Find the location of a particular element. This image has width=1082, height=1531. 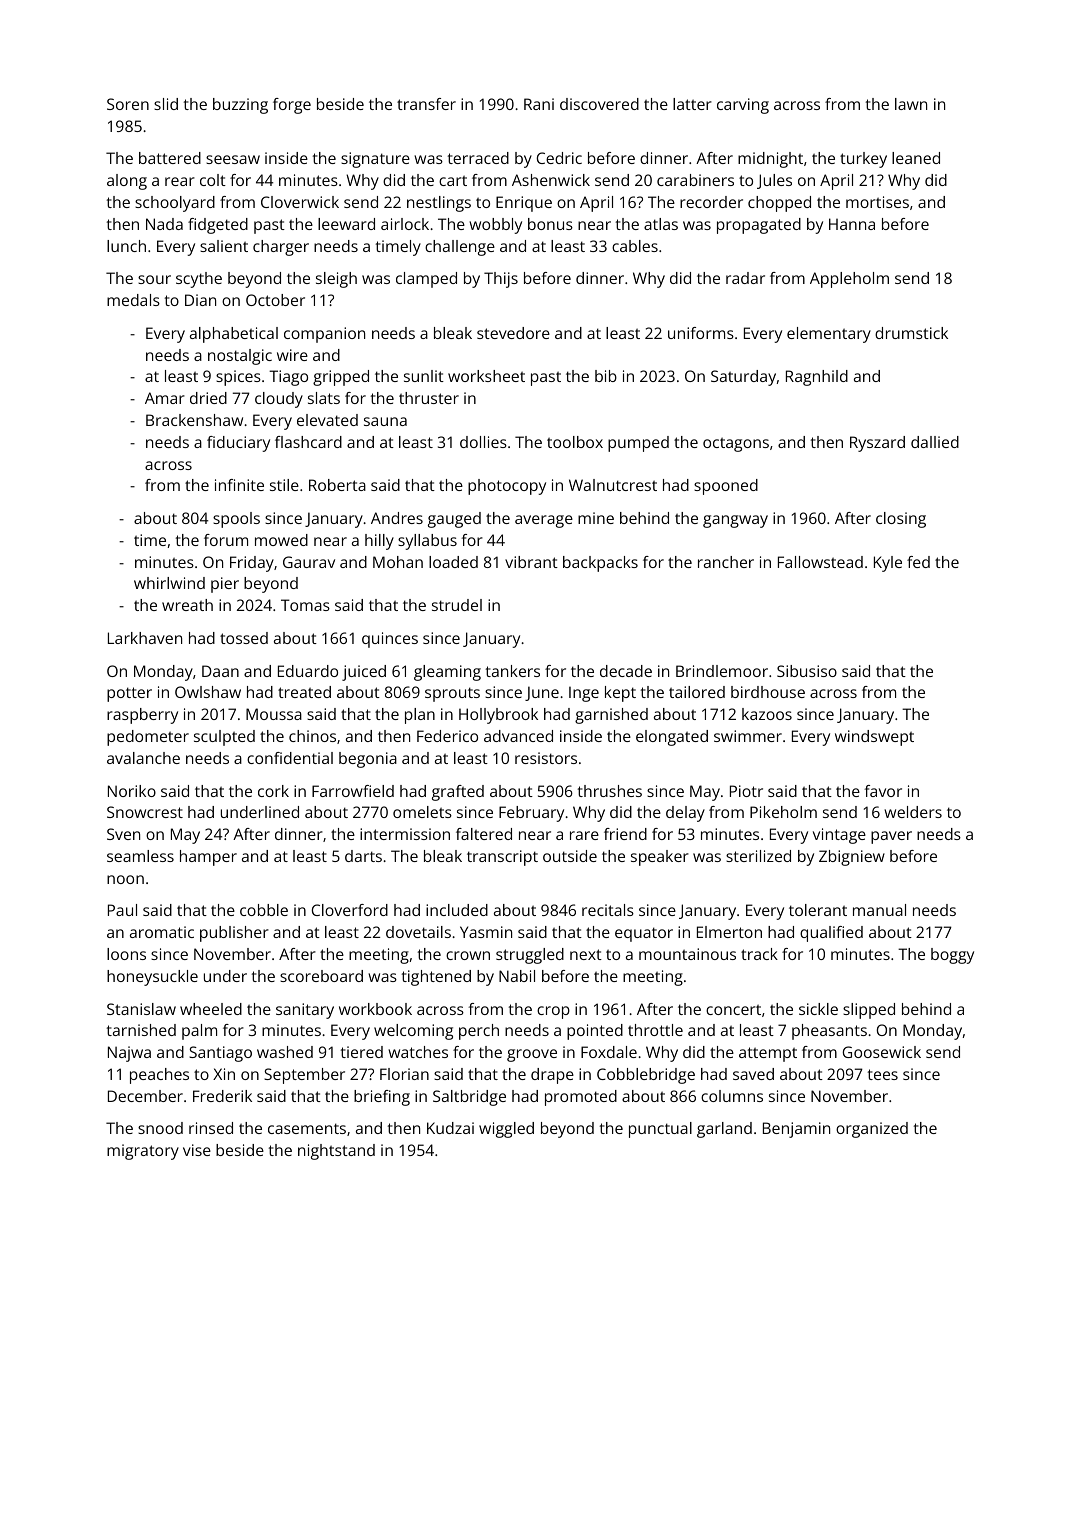

pointed is located at coordinates (595, 1032).
